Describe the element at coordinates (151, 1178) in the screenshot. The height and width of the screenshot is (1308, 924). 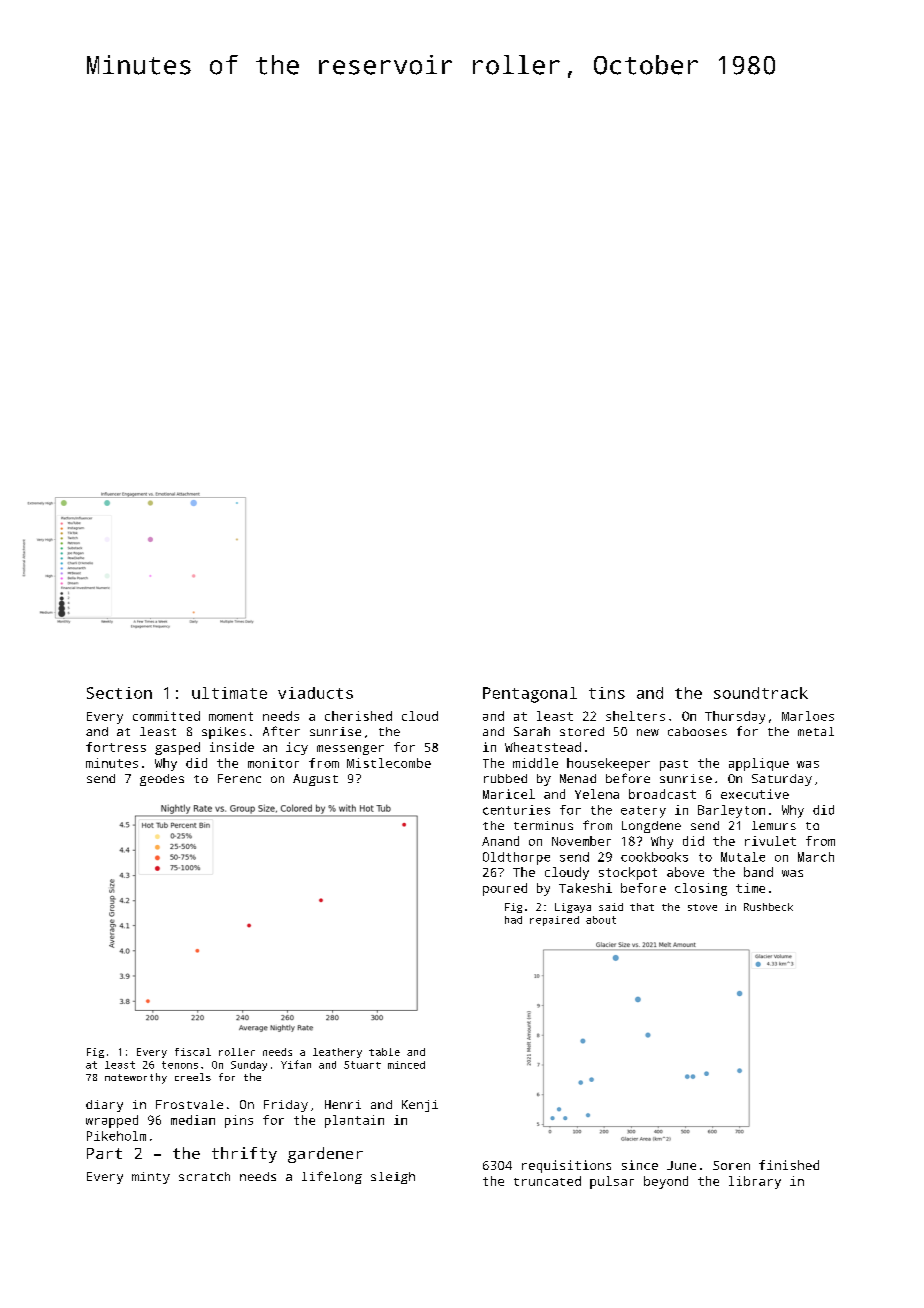
I see `minty` at that location.
